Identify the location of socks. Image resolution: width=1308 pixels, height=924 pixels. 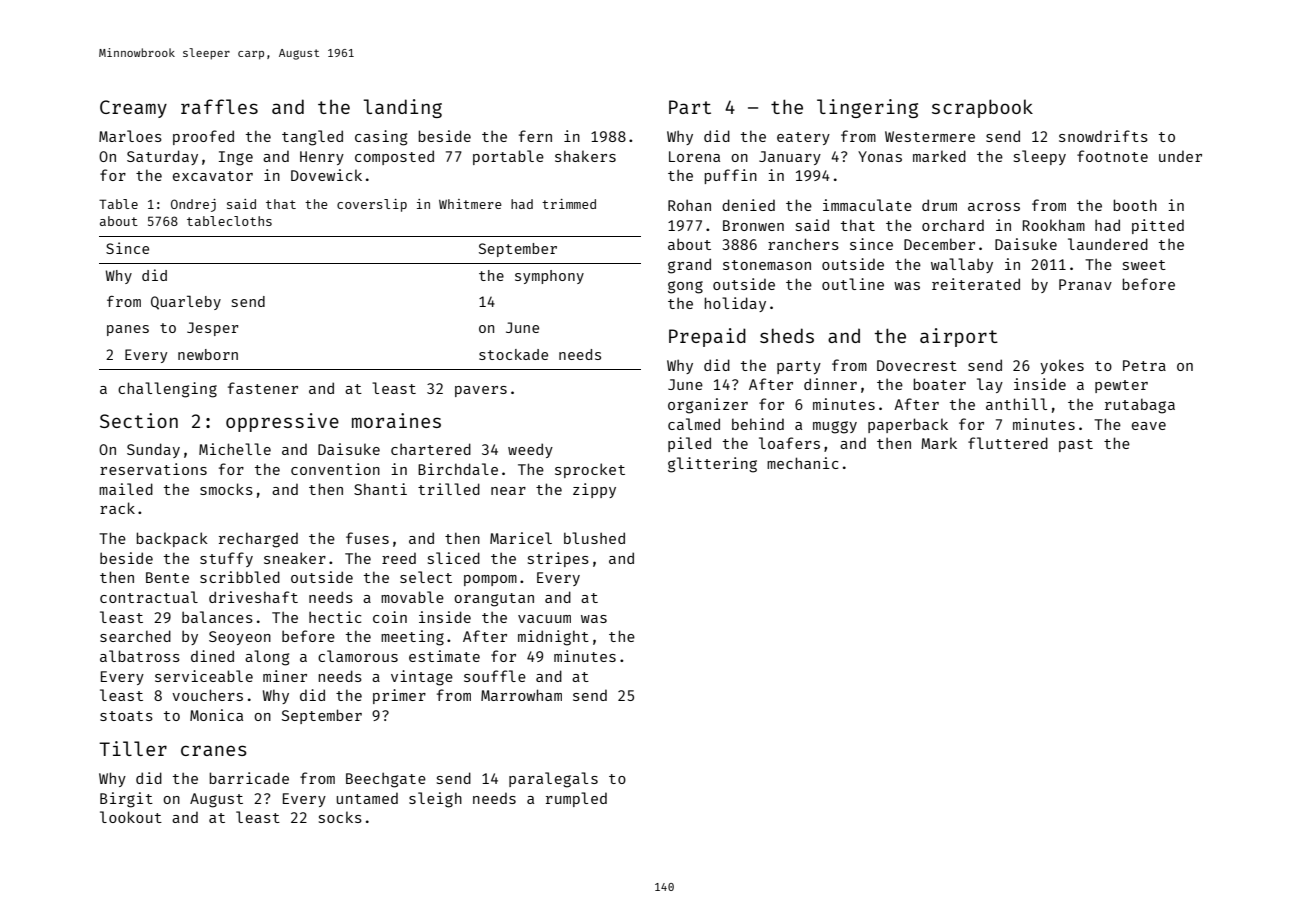
(340, 817).
